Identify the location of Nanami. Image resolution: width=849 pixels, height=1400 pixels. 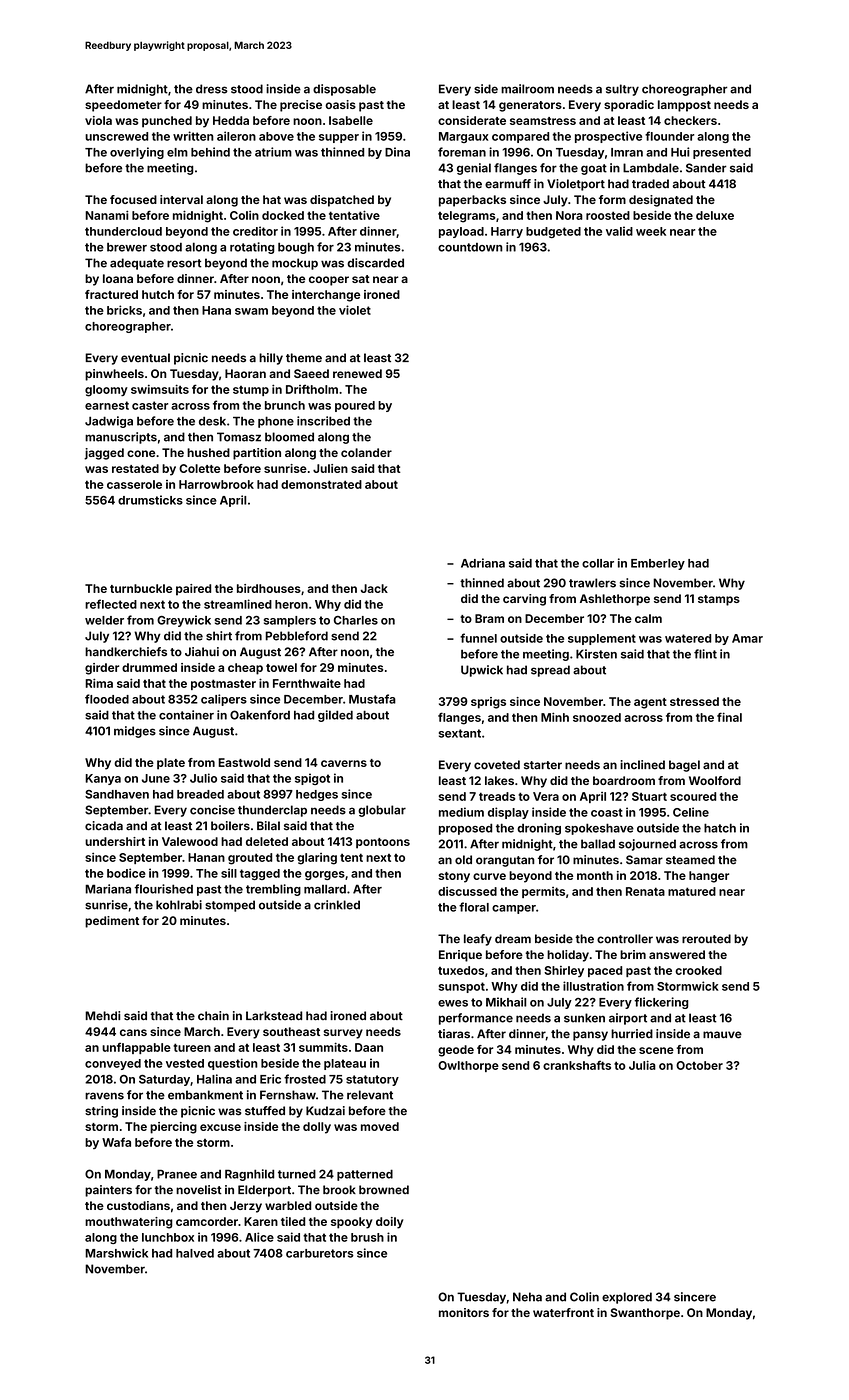
(106, 215).
